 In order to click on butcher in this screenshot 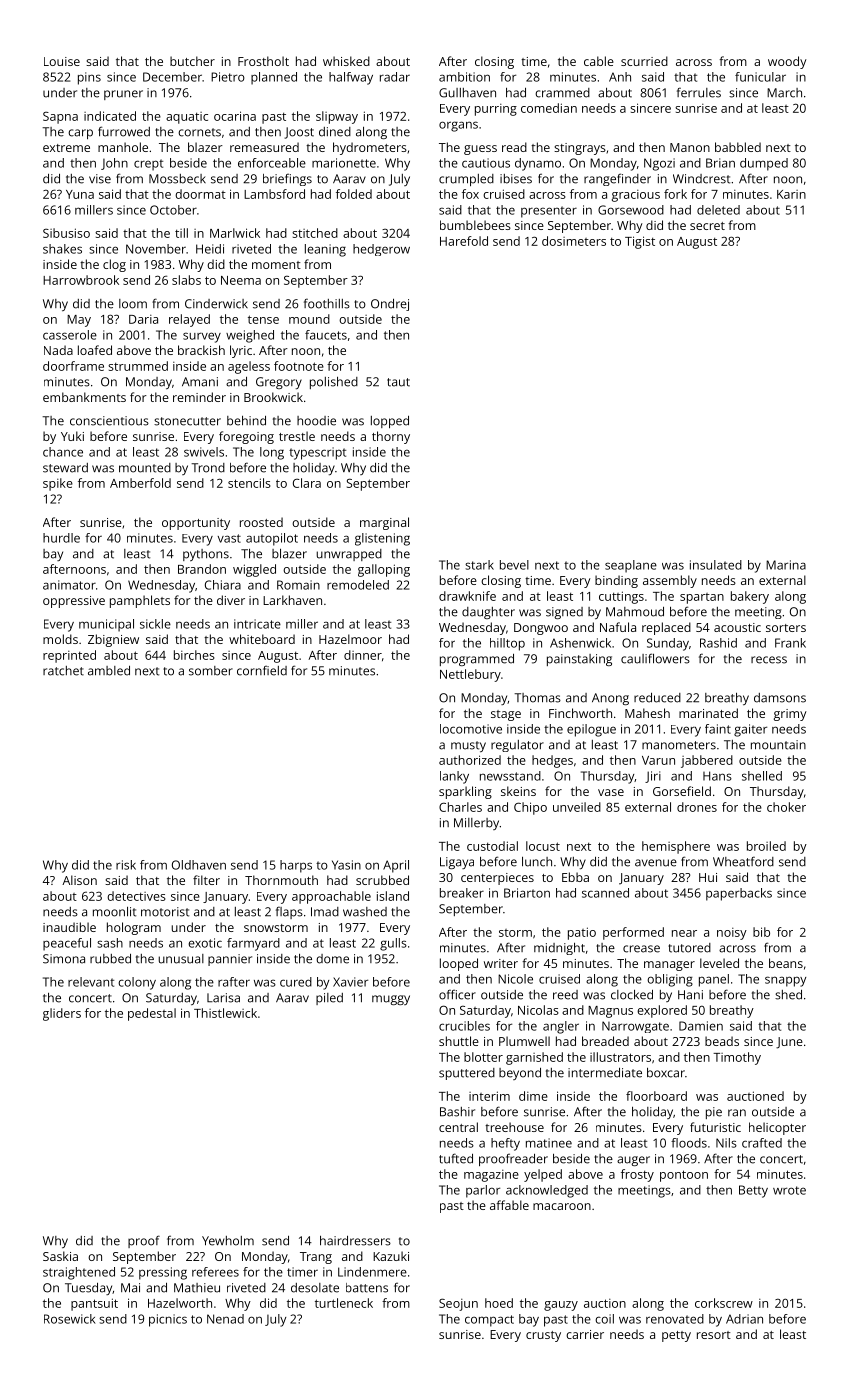, I will do `click(192, 61)`.
